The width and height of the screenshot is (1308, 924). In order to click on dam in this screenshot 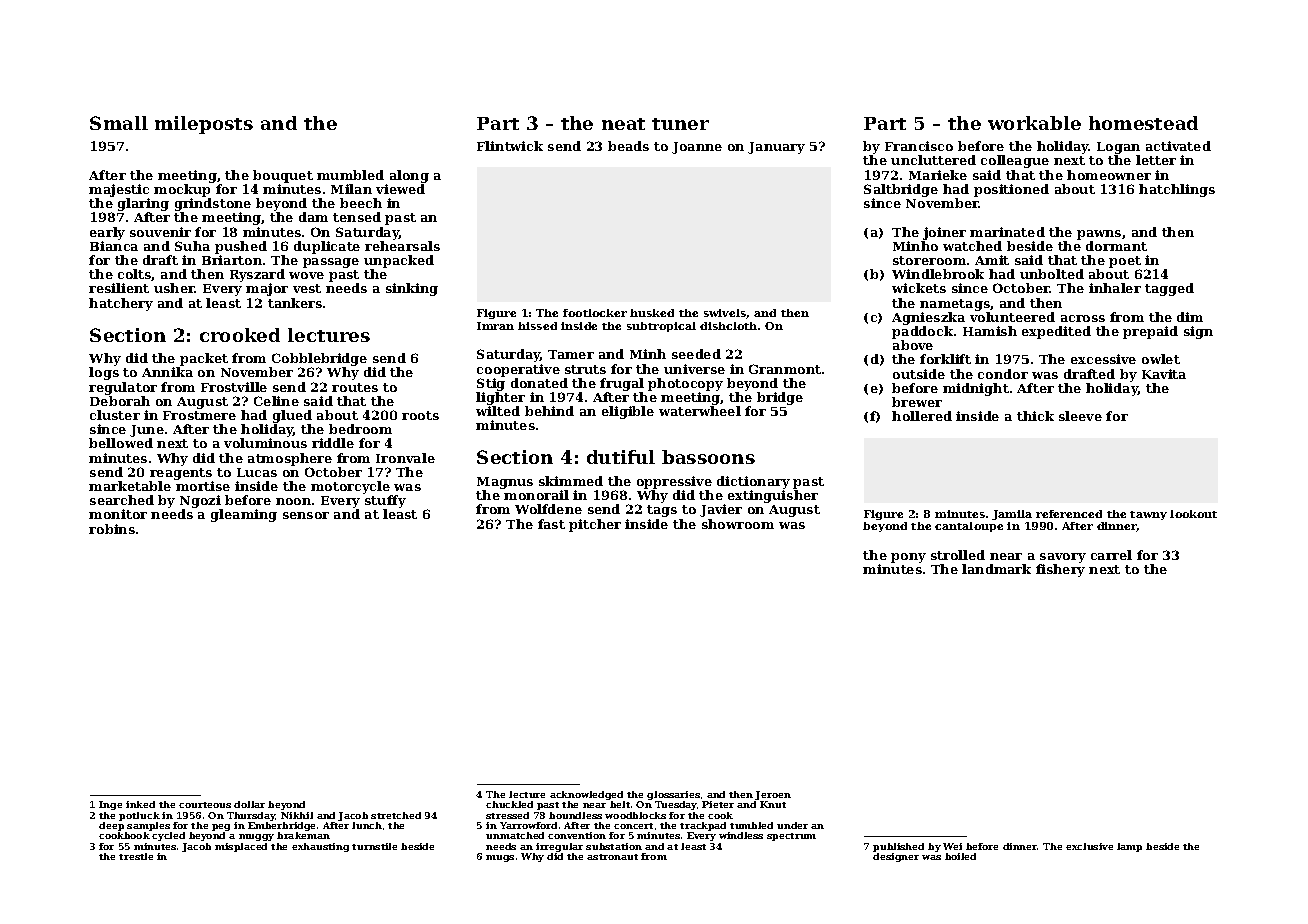, I will do `click(313, 217)`.
